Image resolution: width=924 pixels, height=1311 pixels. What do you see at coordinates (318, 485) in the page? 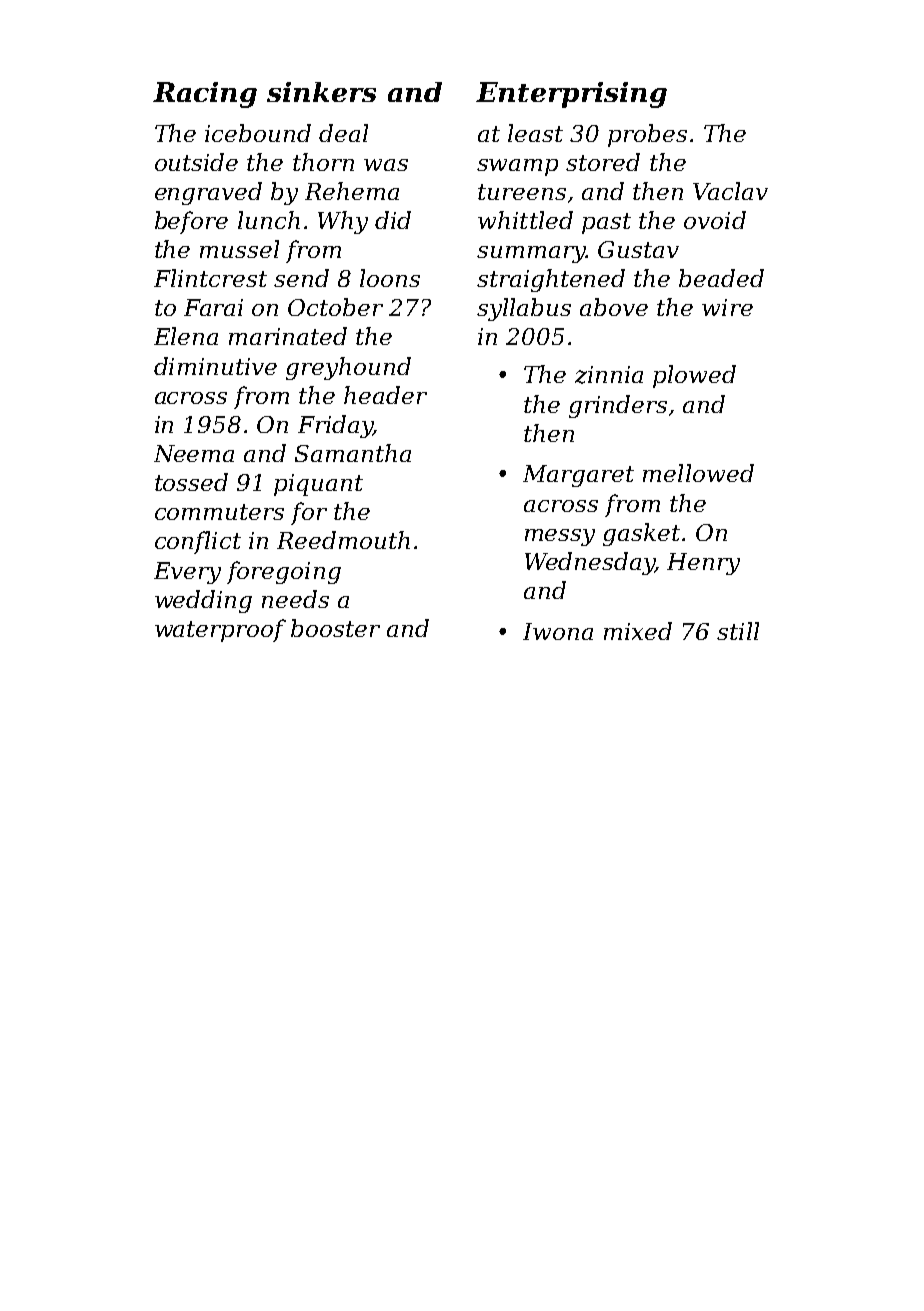
I see `piquant` at bounding box center [318, 485].
